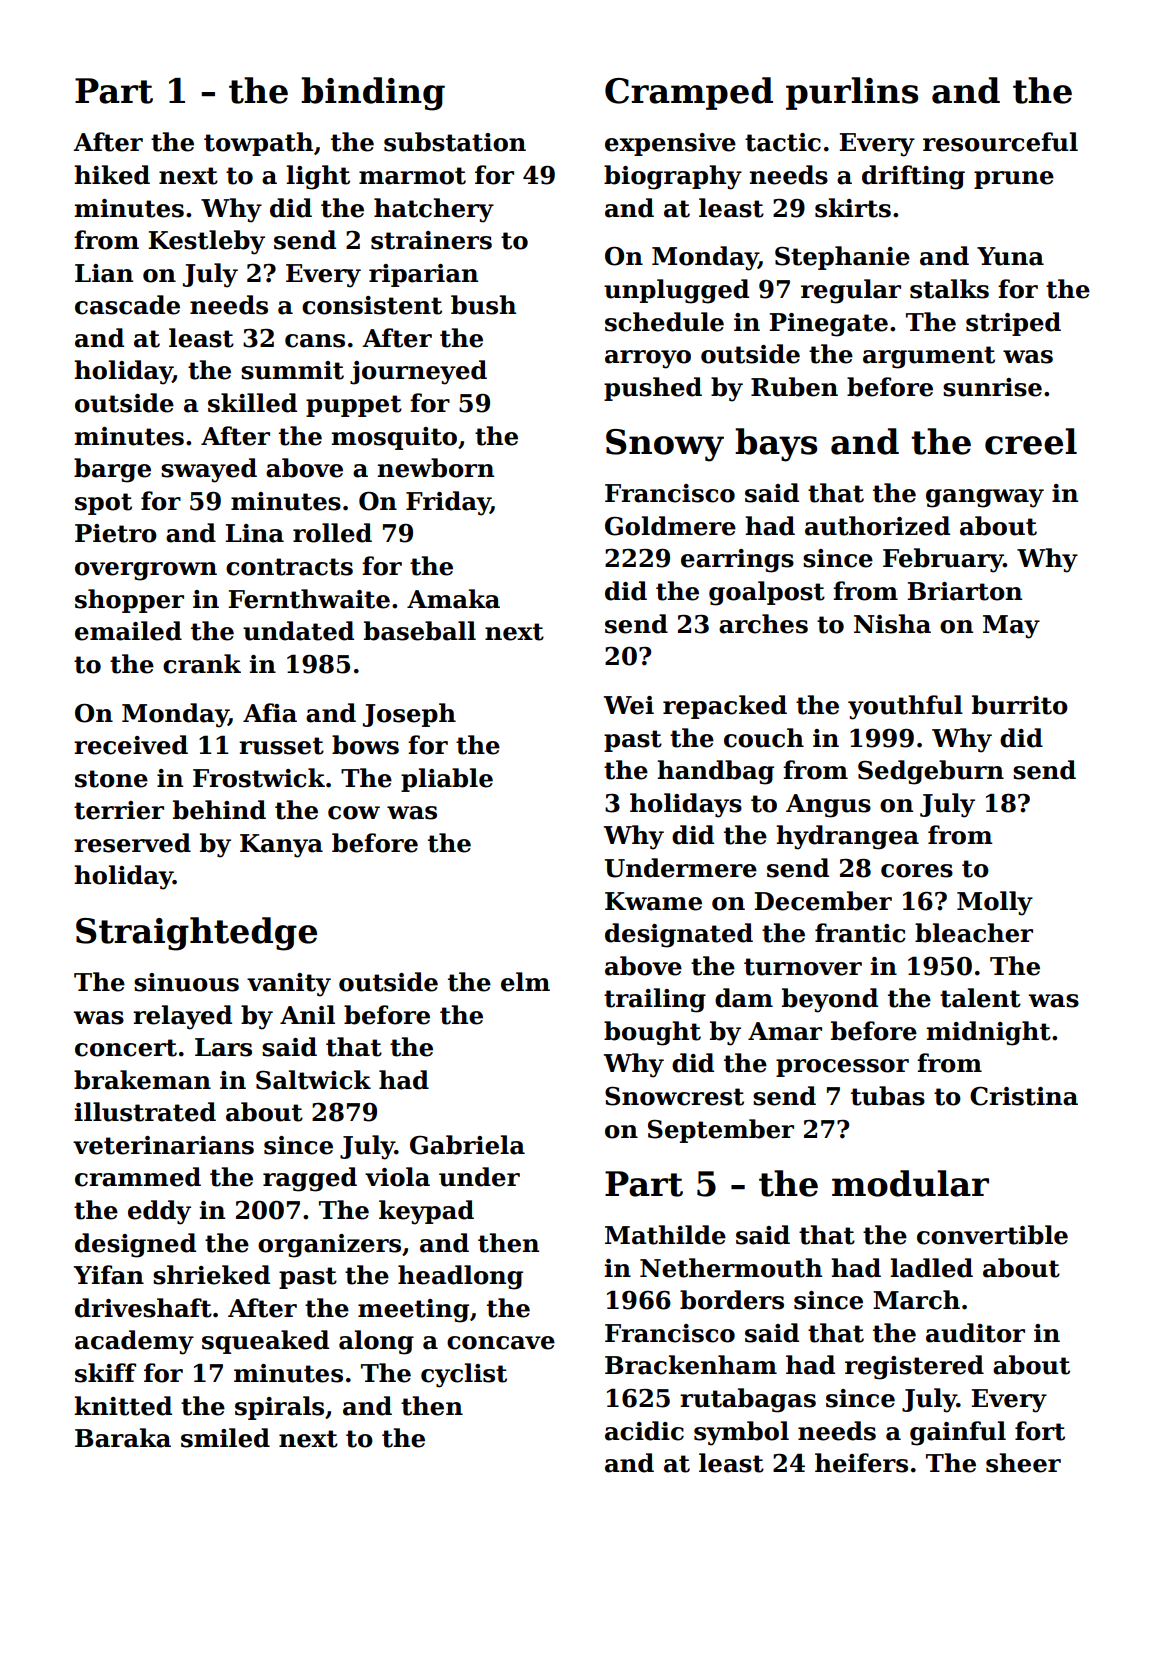 The image size is (1165, 1654). Describe the element at coordinates (1031, 441) in the page. I see `creel` at that location.
